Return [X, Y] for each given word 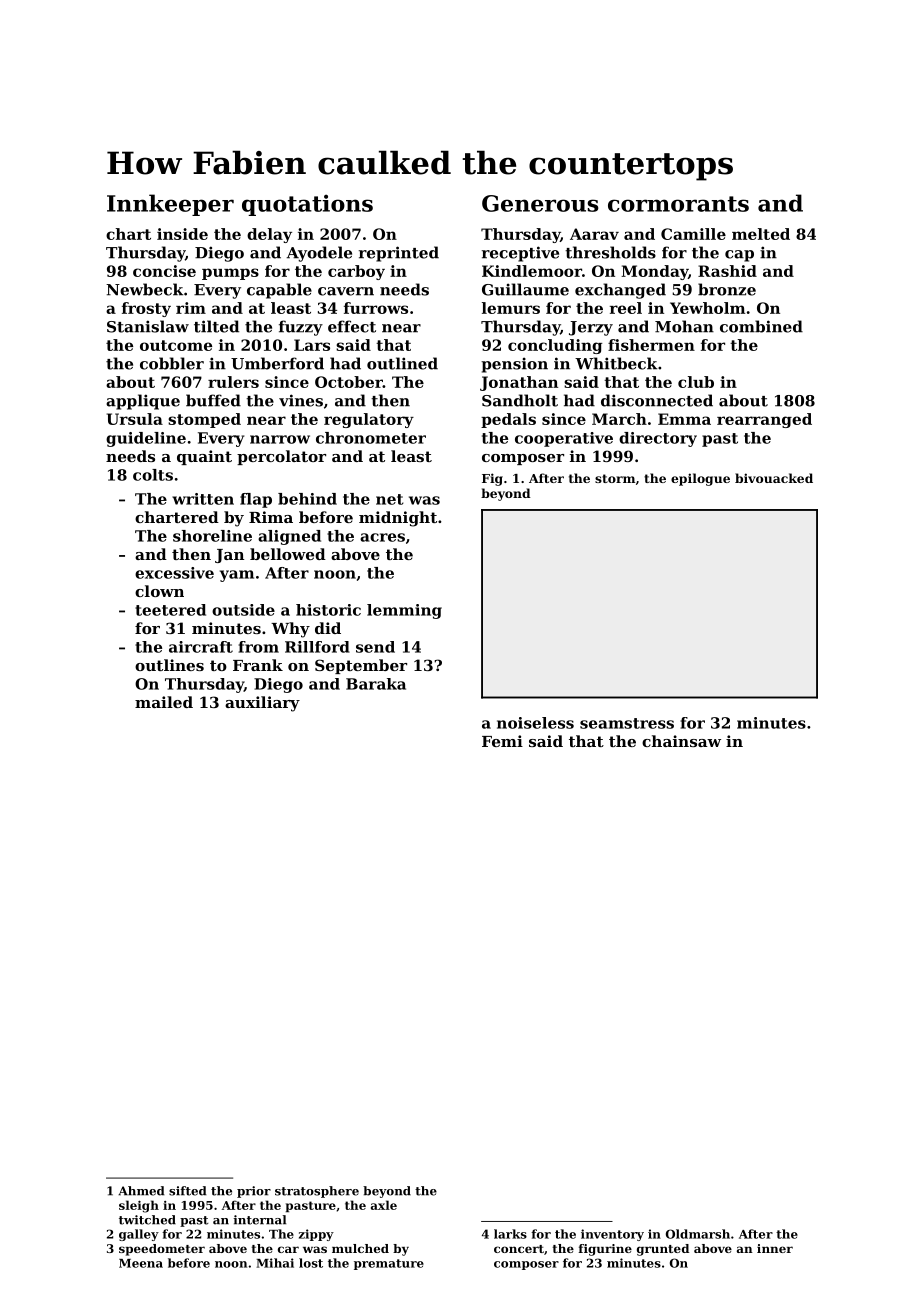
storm [615, 478]
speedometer [162, 1250]
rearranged [764, 420]
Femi [502, 741]
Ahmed [141, 1191]
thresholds [610, 252]
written [203, 499]
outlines [169, 665]
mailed [164, 702]
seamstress [627, 723]
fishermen [651, 345]
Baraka [376, 684]
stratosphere [317, 1192]
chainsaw [681, 741]
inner [775, 1248]
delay [269, 235]
